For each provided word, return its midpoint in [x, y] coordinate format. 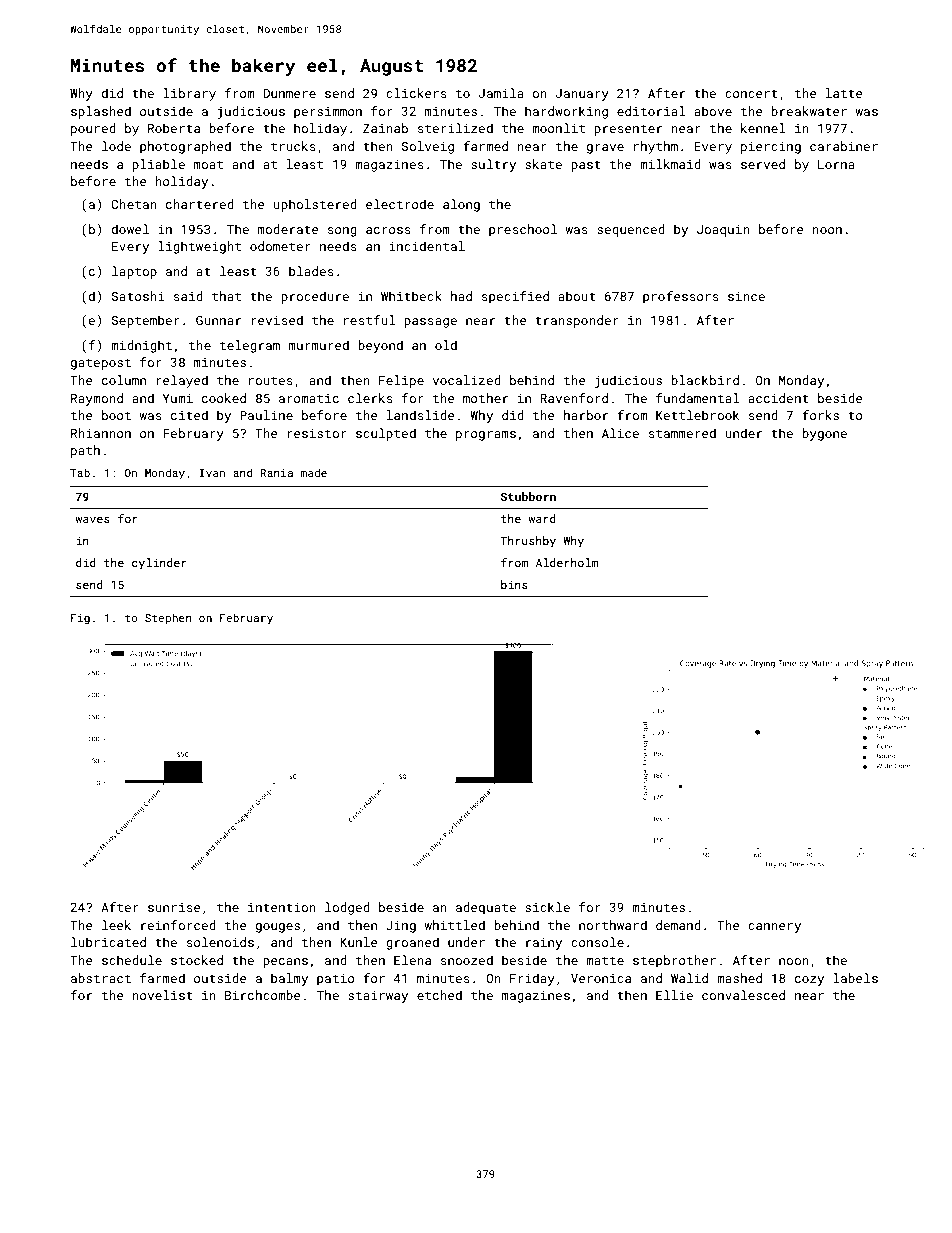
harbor [586, 415]
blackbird [705, 380]
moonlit [558, 128]
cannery [774, 928]
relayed [182, 381]
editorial [651, 111]
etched [439, 995]
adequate [486, 908]
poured [93, 129]
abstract [101, 978]
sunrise [174, 907]
